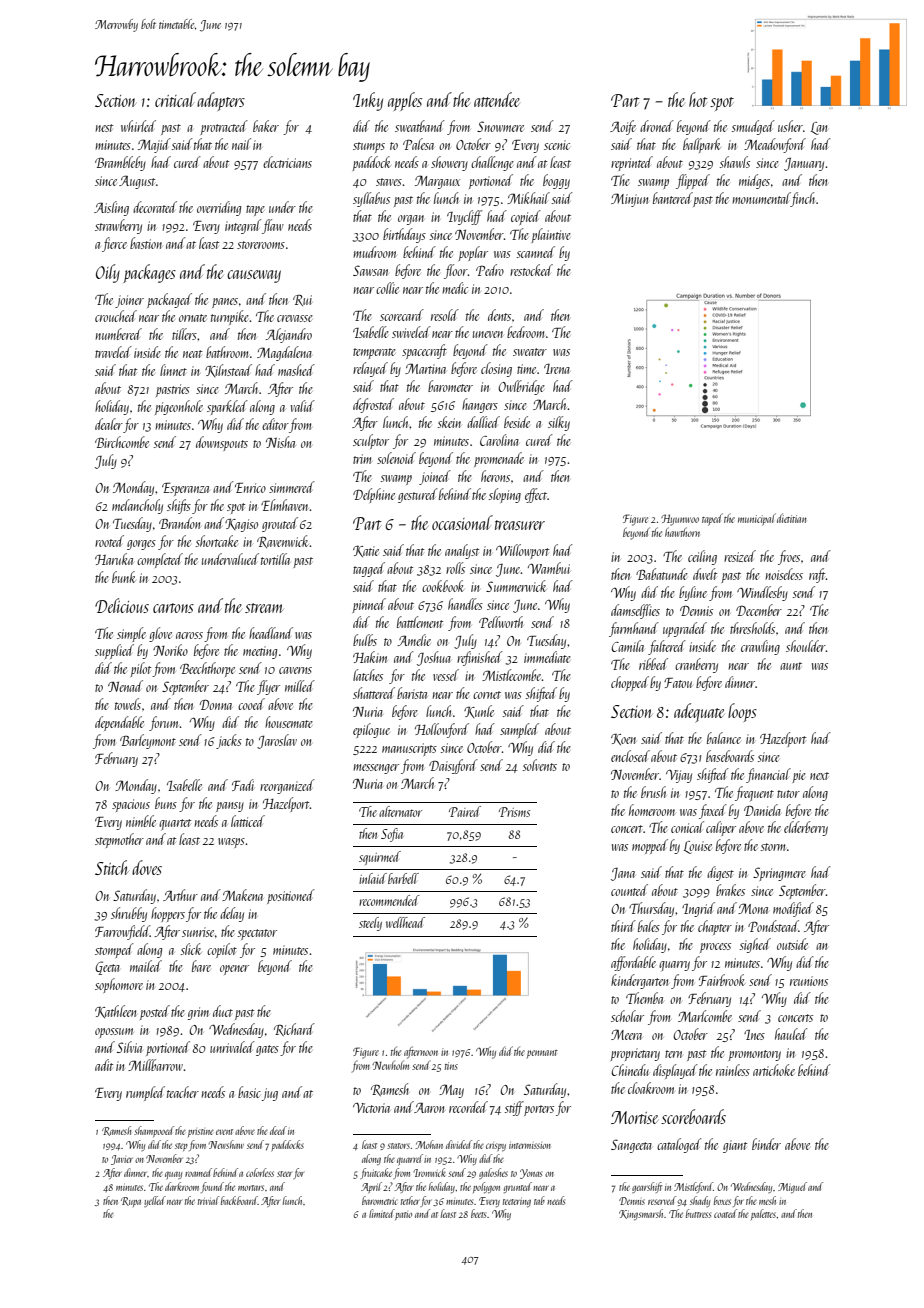  I want to click on squirmed, so click(380, 858).
